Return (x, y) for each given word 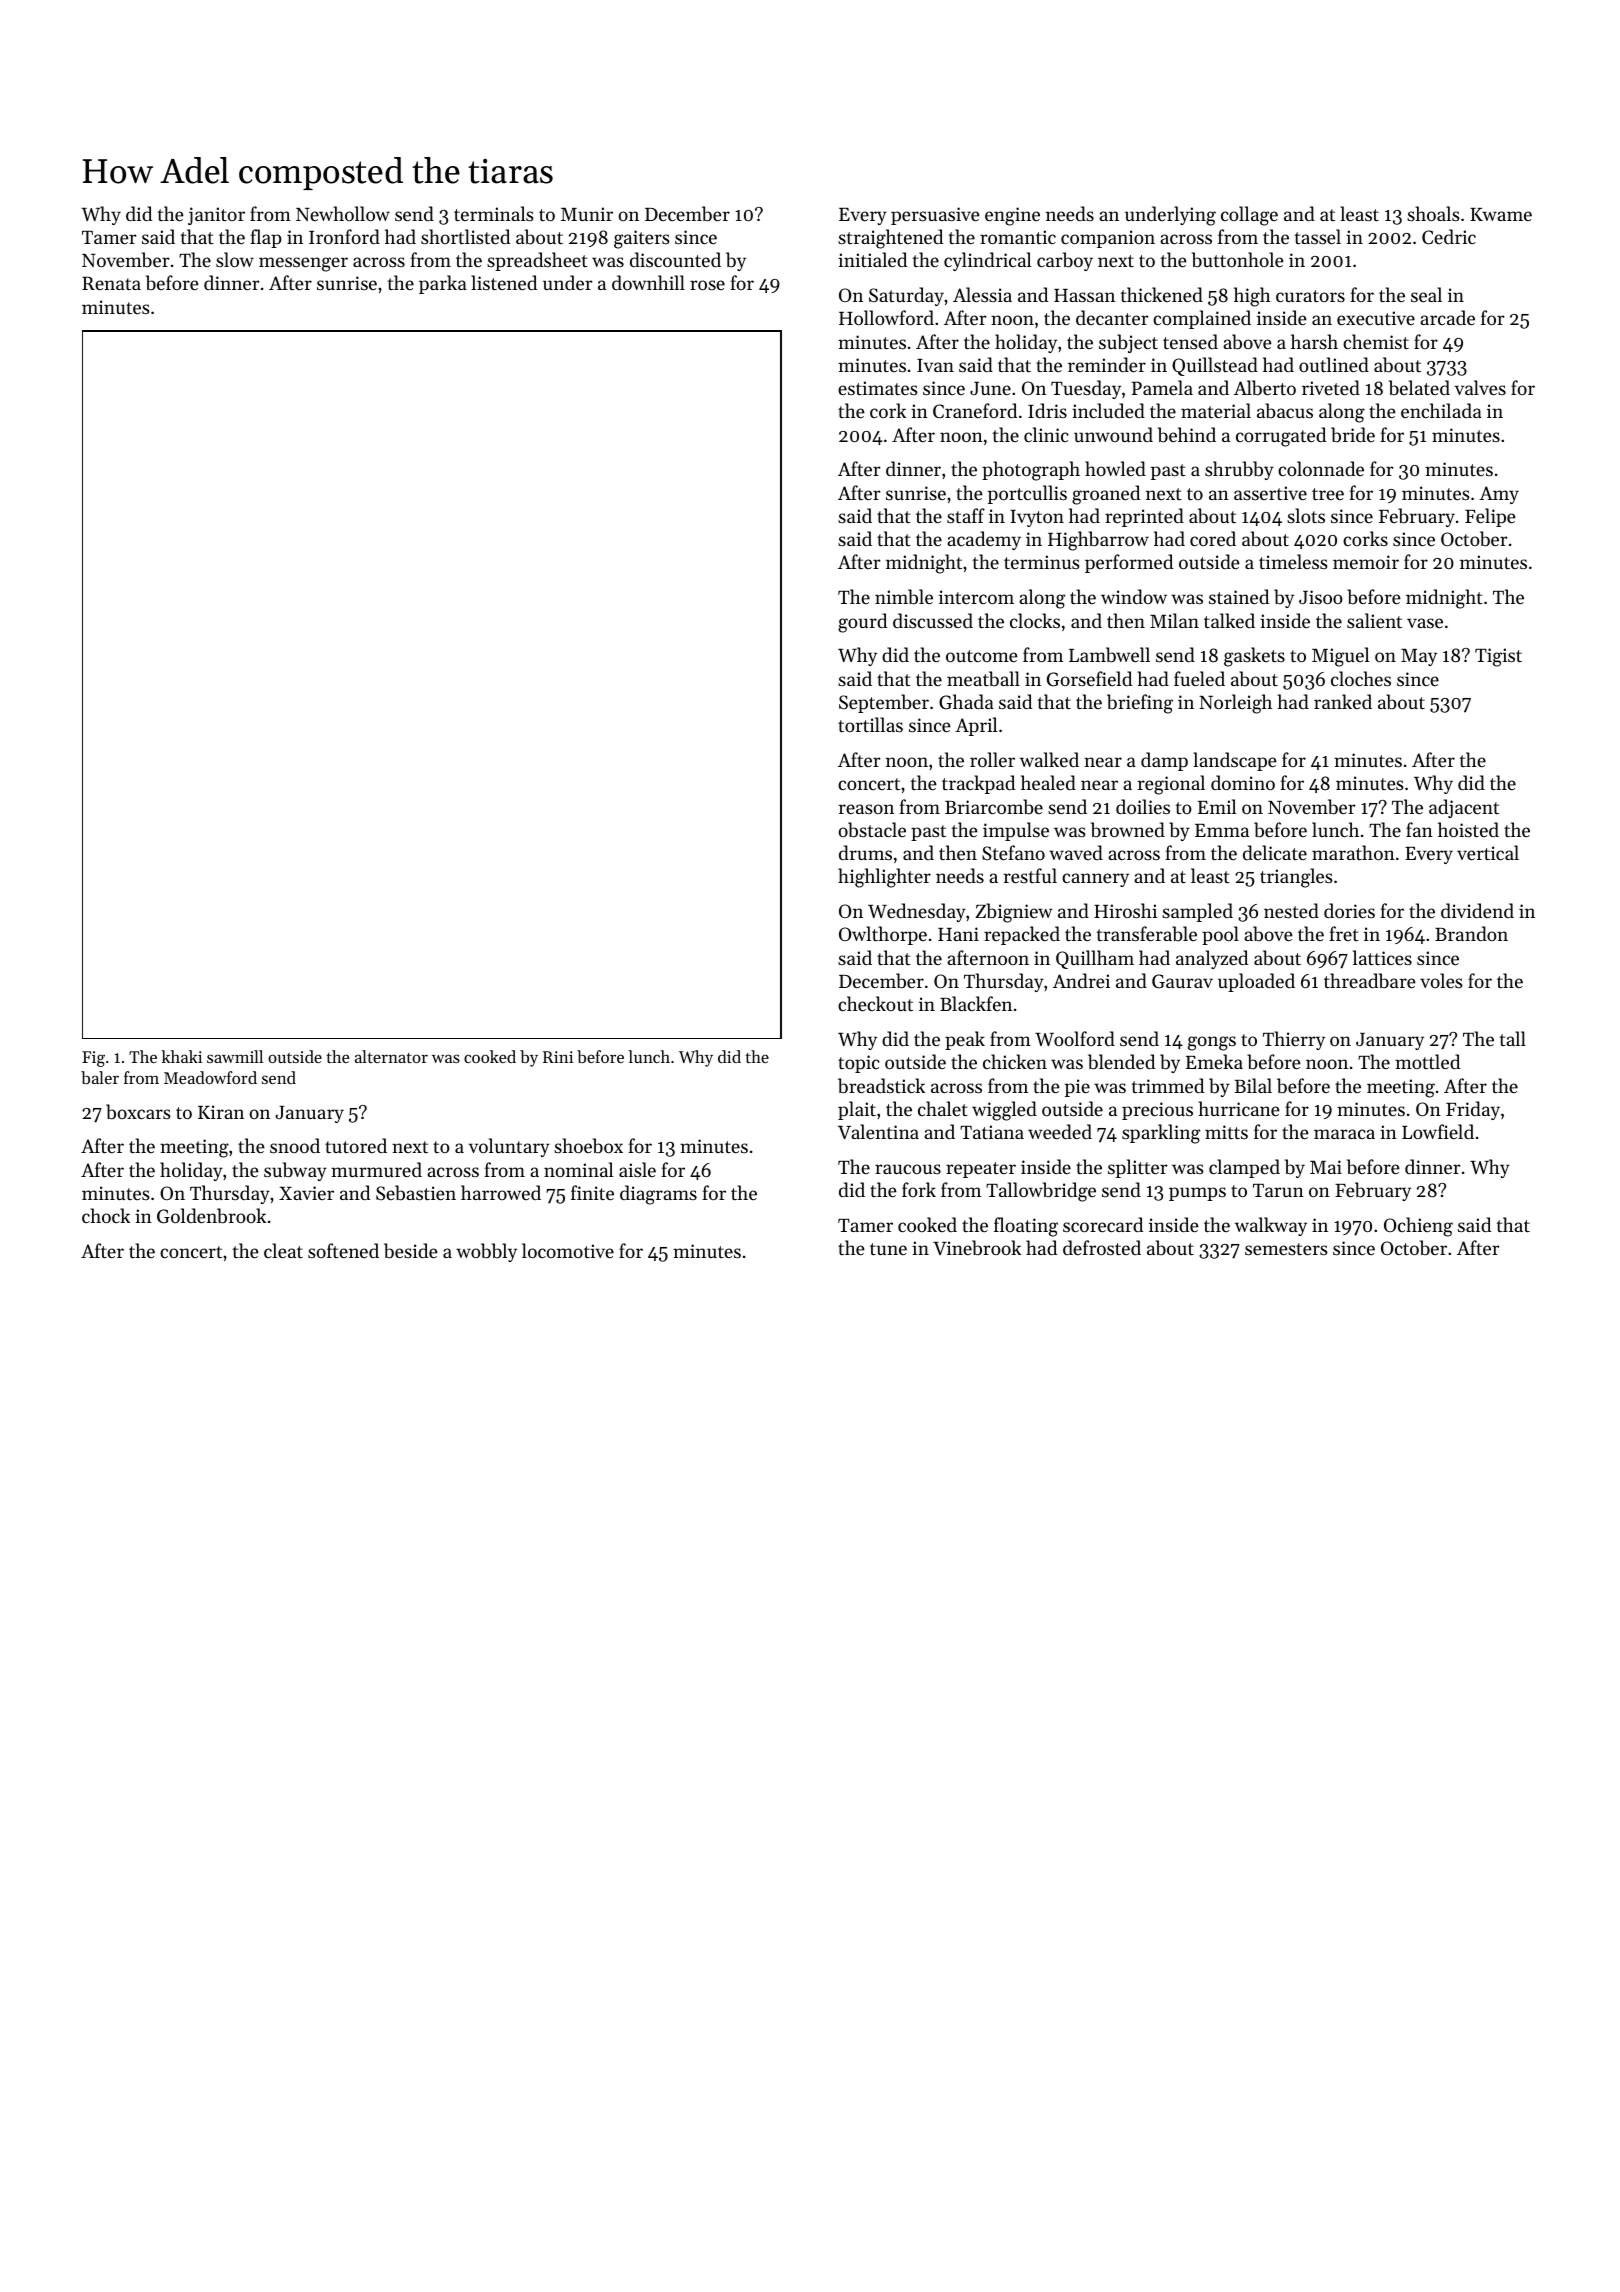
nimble (904, 597)
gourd (862, 623)
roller (992, 759)
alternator (391, 1056)
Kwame (1501, 214)
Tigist (1498, 657)
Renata (111, 283)
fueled (1199, 678)
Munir (587, 214)
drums (865, 852)
